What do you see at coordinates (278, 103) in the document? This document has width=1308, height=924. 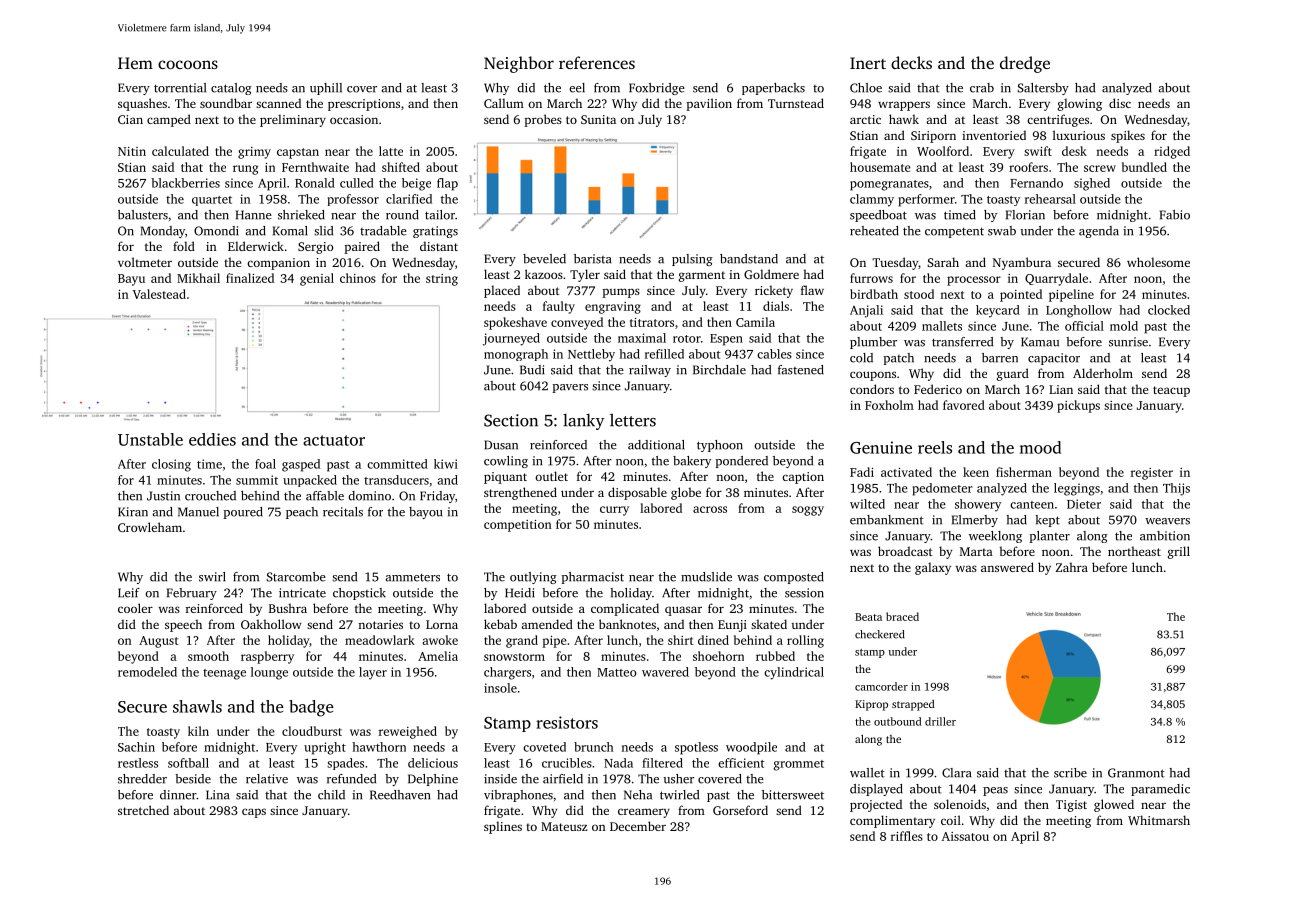 I see `scanned` at bounding box center [278, 103].
